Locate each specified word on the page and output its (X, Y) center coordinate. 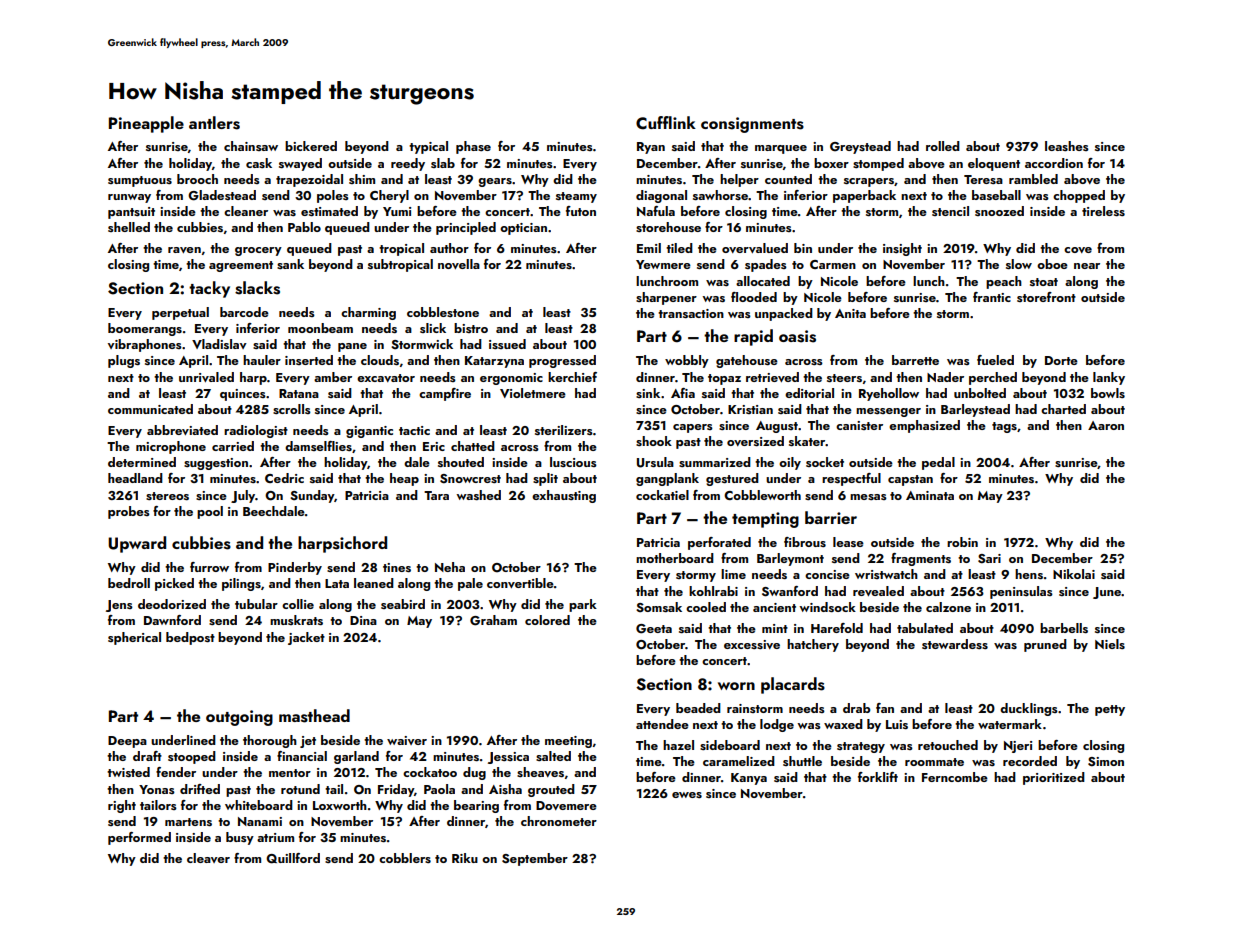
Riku (465, 858)
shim (362, 179)
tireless (1103, 211)
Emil (649, 248)
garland (356, 757)
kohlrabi (713, 591)
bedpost (190, 638)
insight (902, 249)
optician (523, 229)
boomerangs (145, 329)
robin (962, 542)
